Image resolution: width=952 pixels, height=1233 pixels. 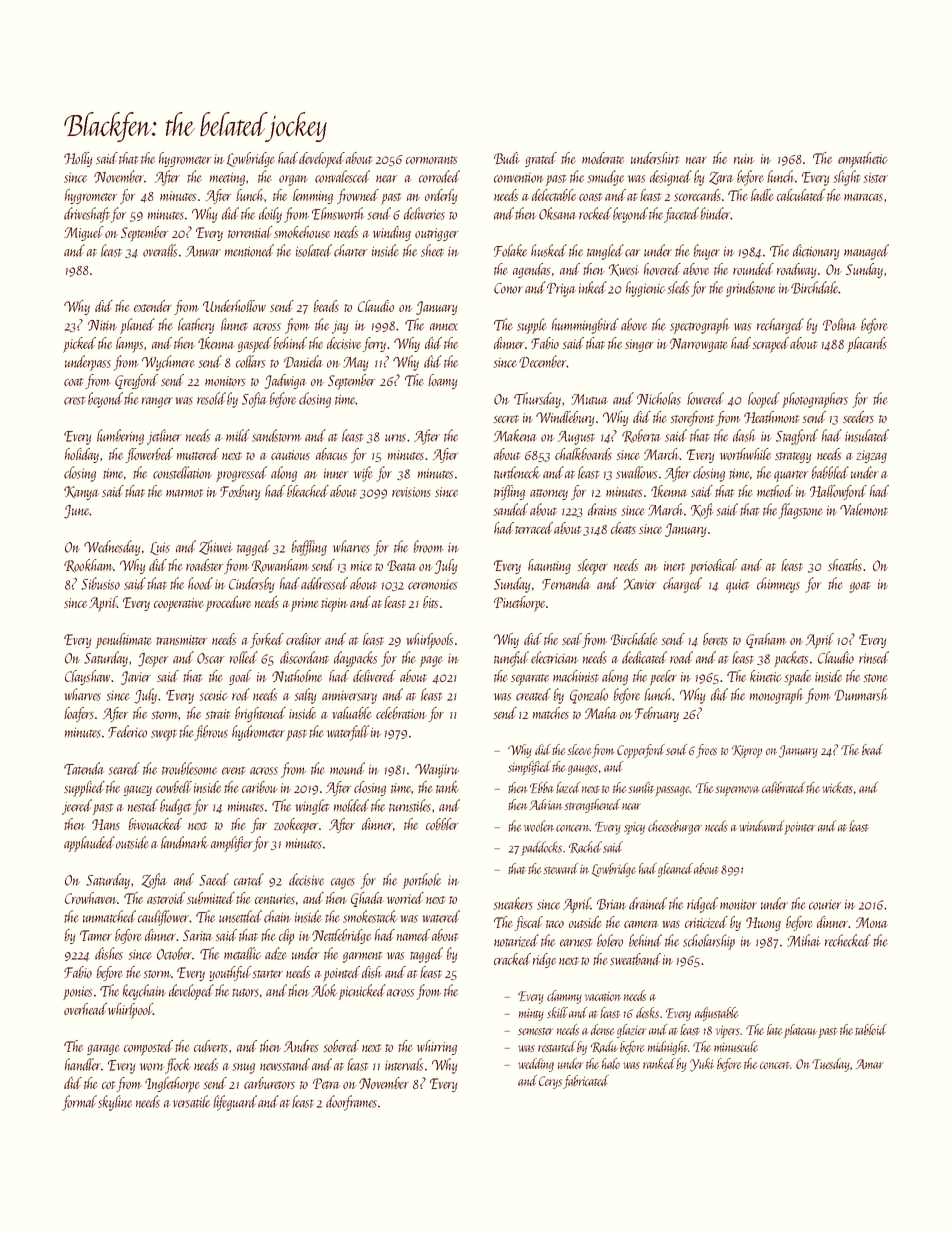 What do you see at coordinates (825, 904) in the screenshot?
I see `courier` at bounding box center [825, 904].
